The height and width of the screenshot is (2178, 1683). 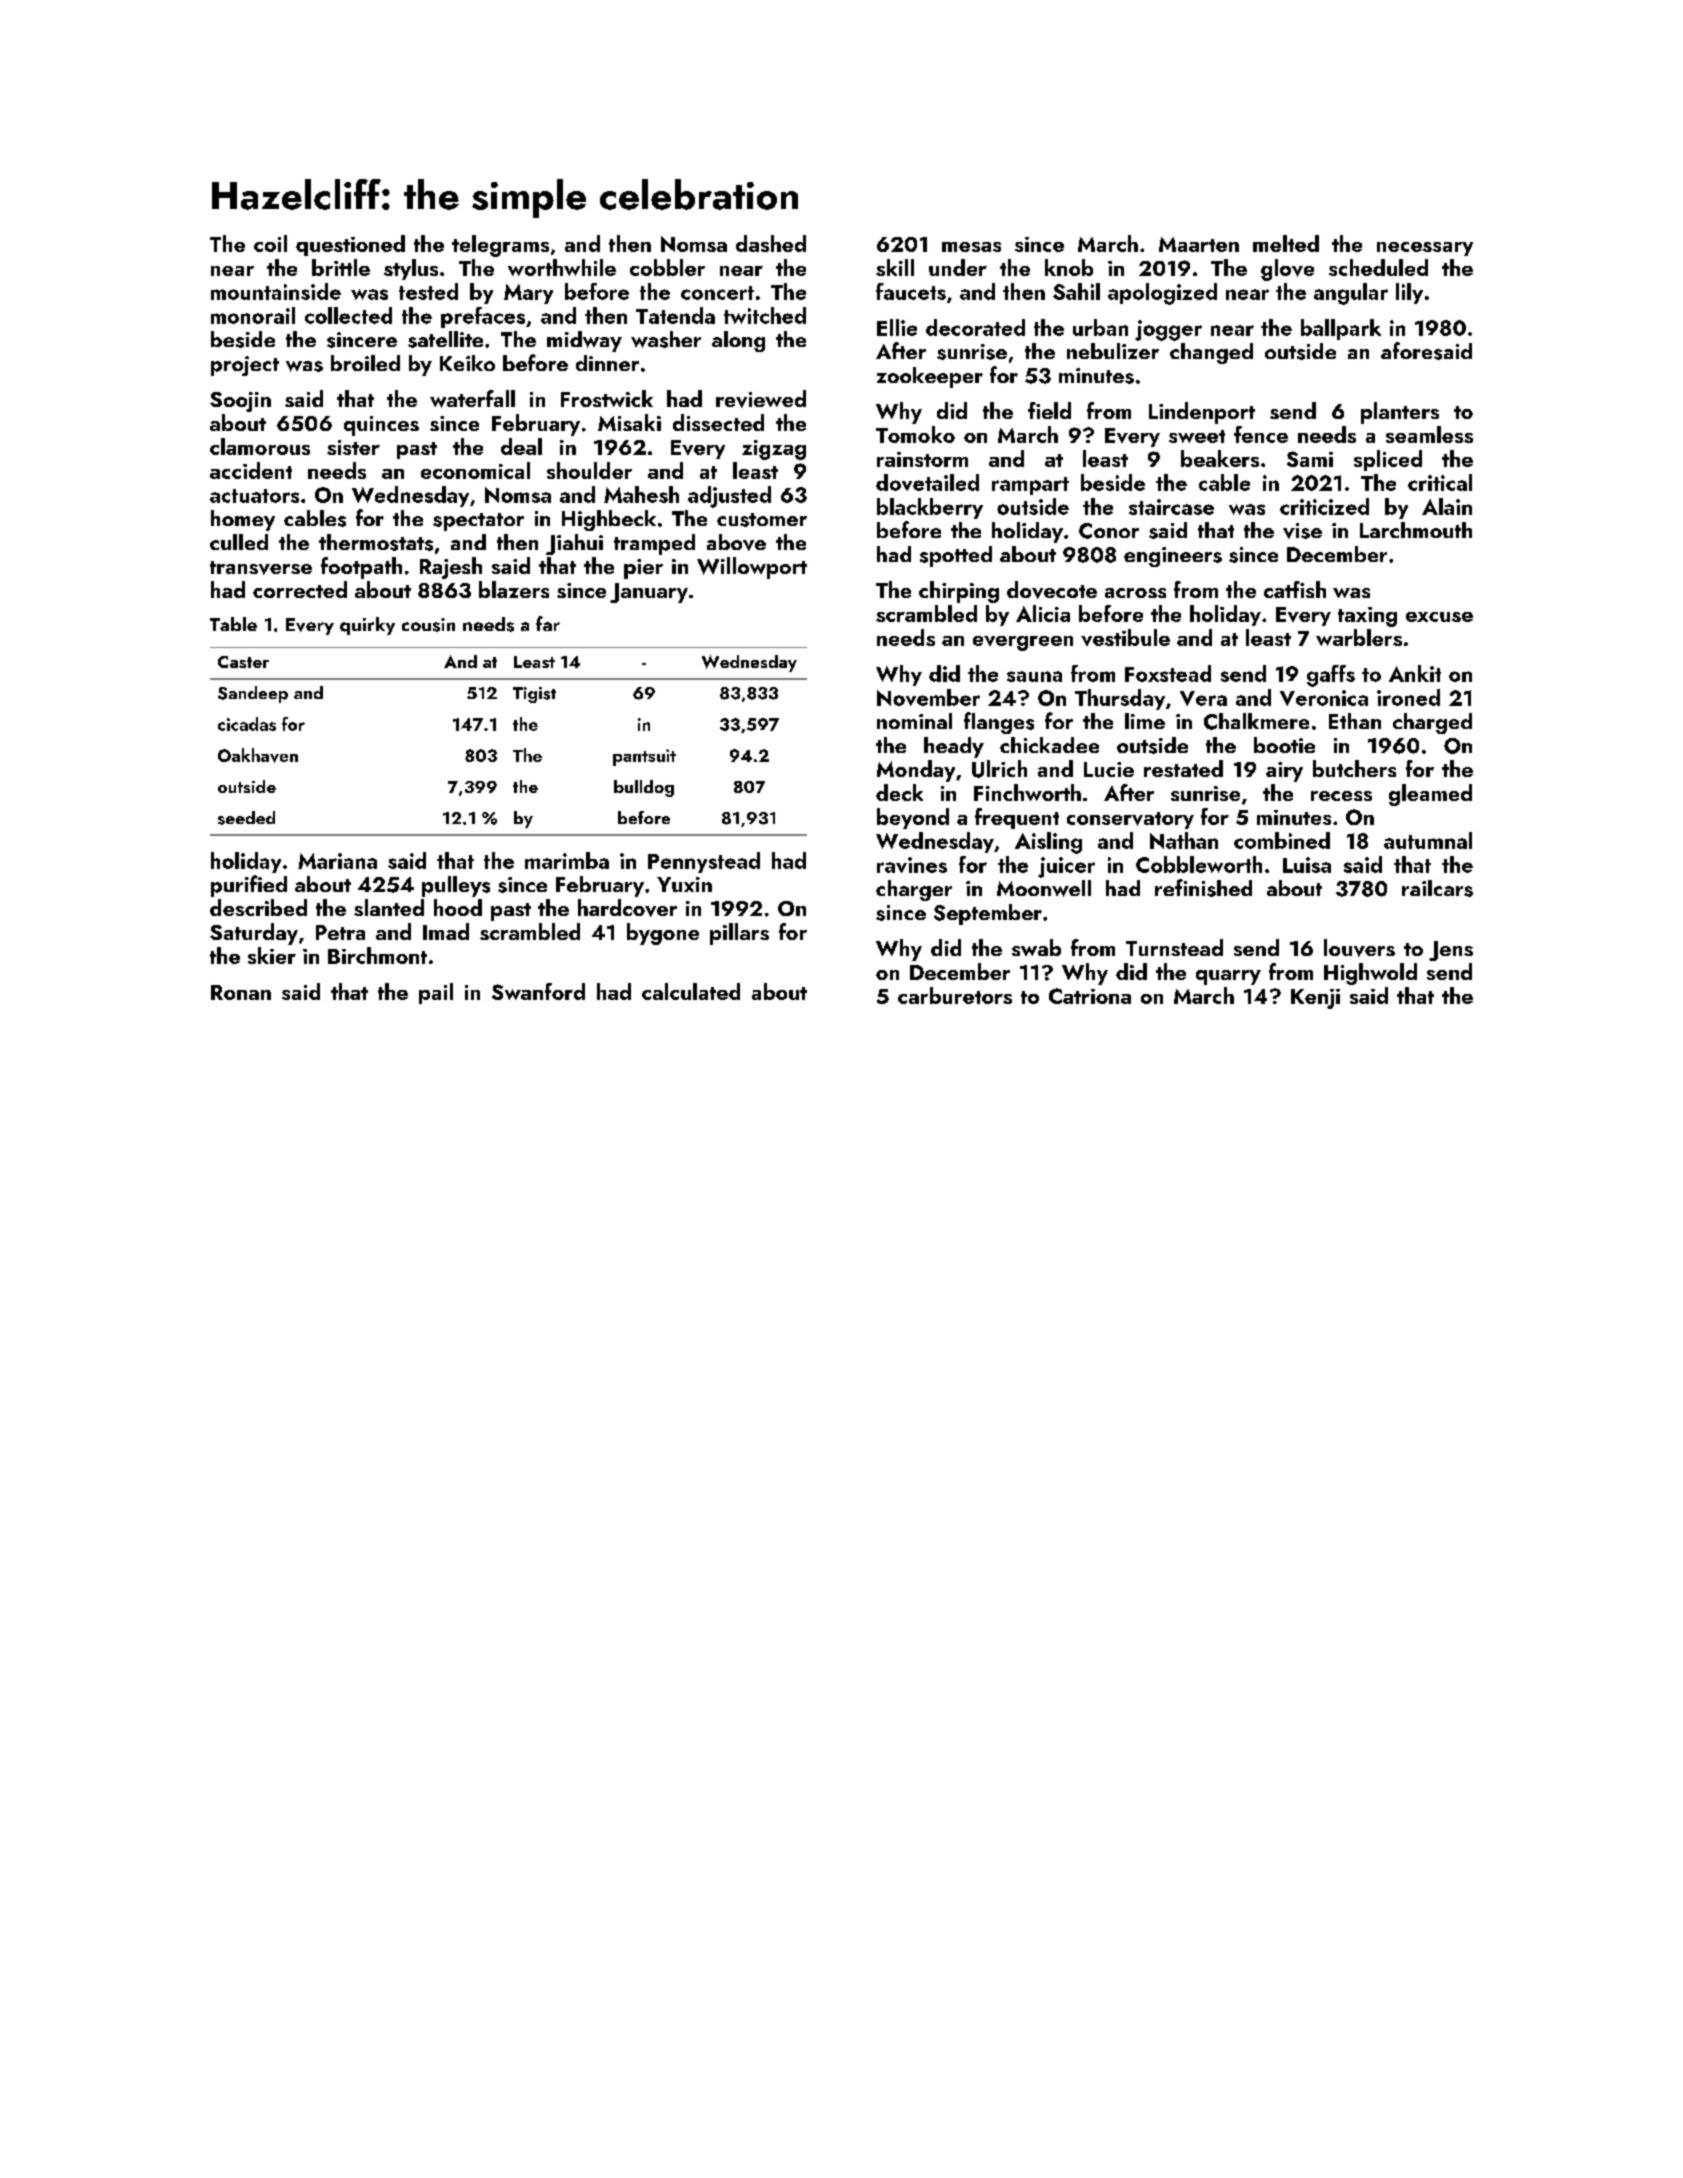 I want to click on carburetors, so click(x=955, y=995).
